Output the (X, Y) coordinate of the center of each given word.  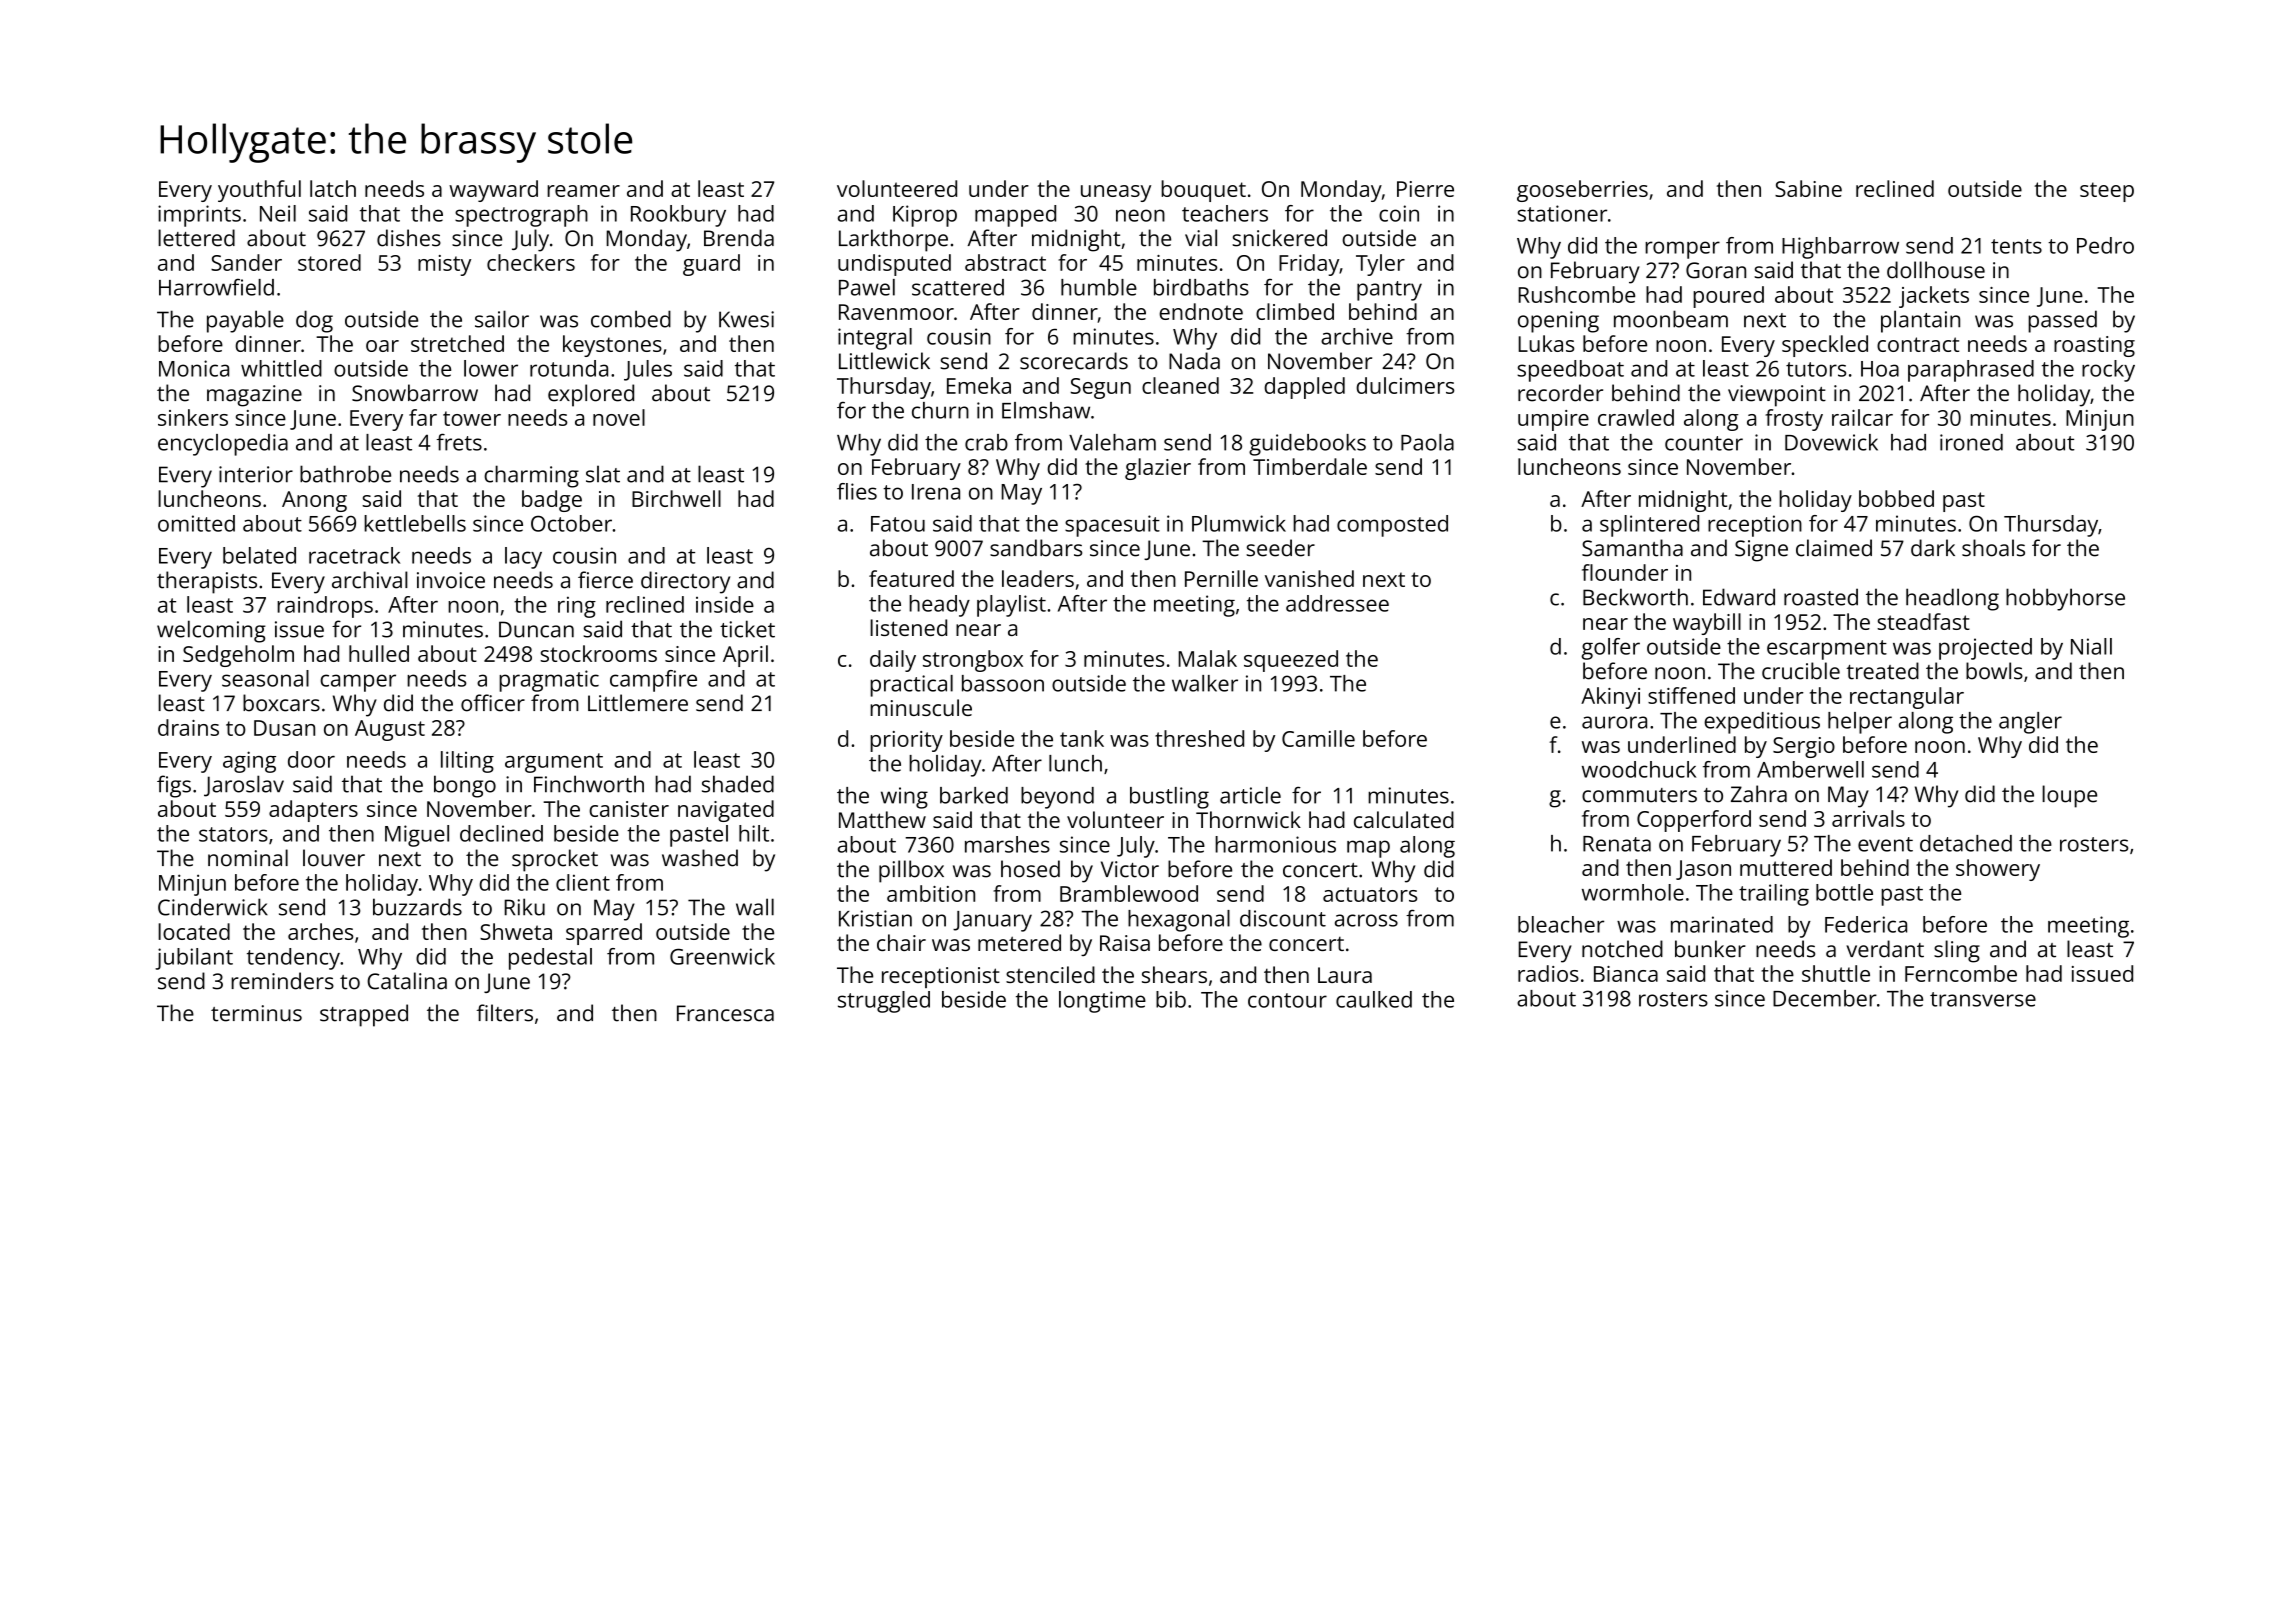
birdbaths (1201, 287)
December (1825, 998)
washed (700, 858)
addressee (1337, 603)
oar (382, 346)
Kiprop (925, 216)
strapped (364, 1015)
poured (1728, 297)
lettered (196, 238)
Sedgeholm (238, 656)
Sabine (1808, 188)
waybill (1707, 624)
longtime (1102, 1002)
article (1250, 795)
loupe (2069, 796)
